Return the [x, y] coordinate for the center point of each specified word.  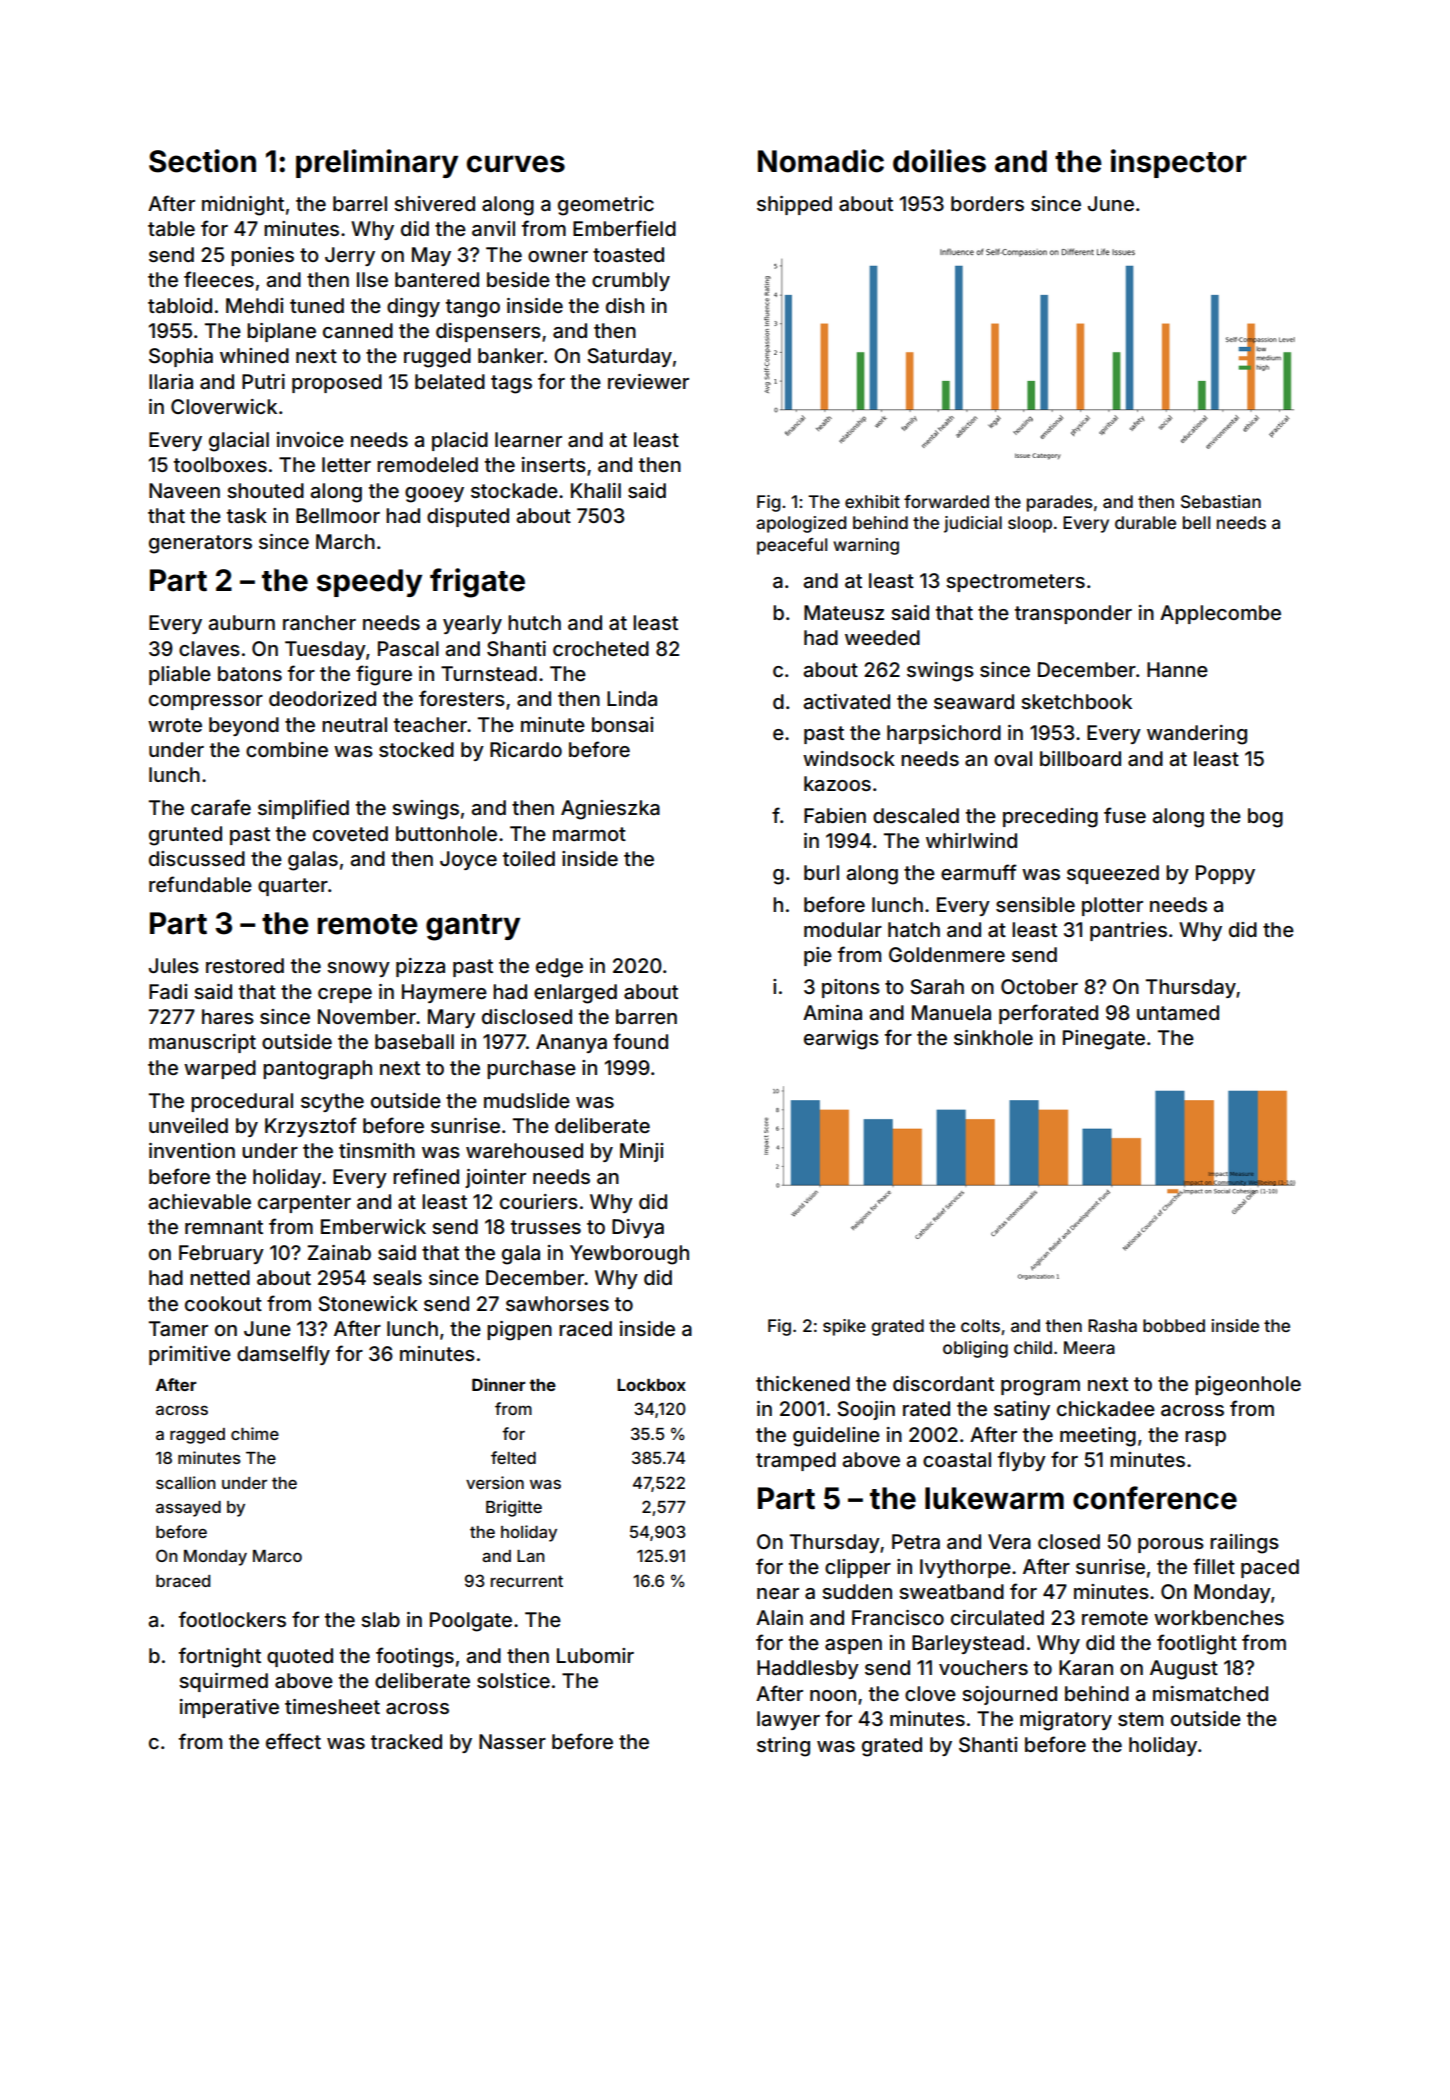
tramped [796, 1461]
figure [384, 675]
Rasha [1112, 1325]
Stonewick [368, 1304]
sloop [1030, 524]
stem [1140, 1719]
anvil [493, 228]
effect [293, 1741]
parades [1060, 503]
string [783, 1747]
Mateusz [844, 612]
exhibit [872, 501]
